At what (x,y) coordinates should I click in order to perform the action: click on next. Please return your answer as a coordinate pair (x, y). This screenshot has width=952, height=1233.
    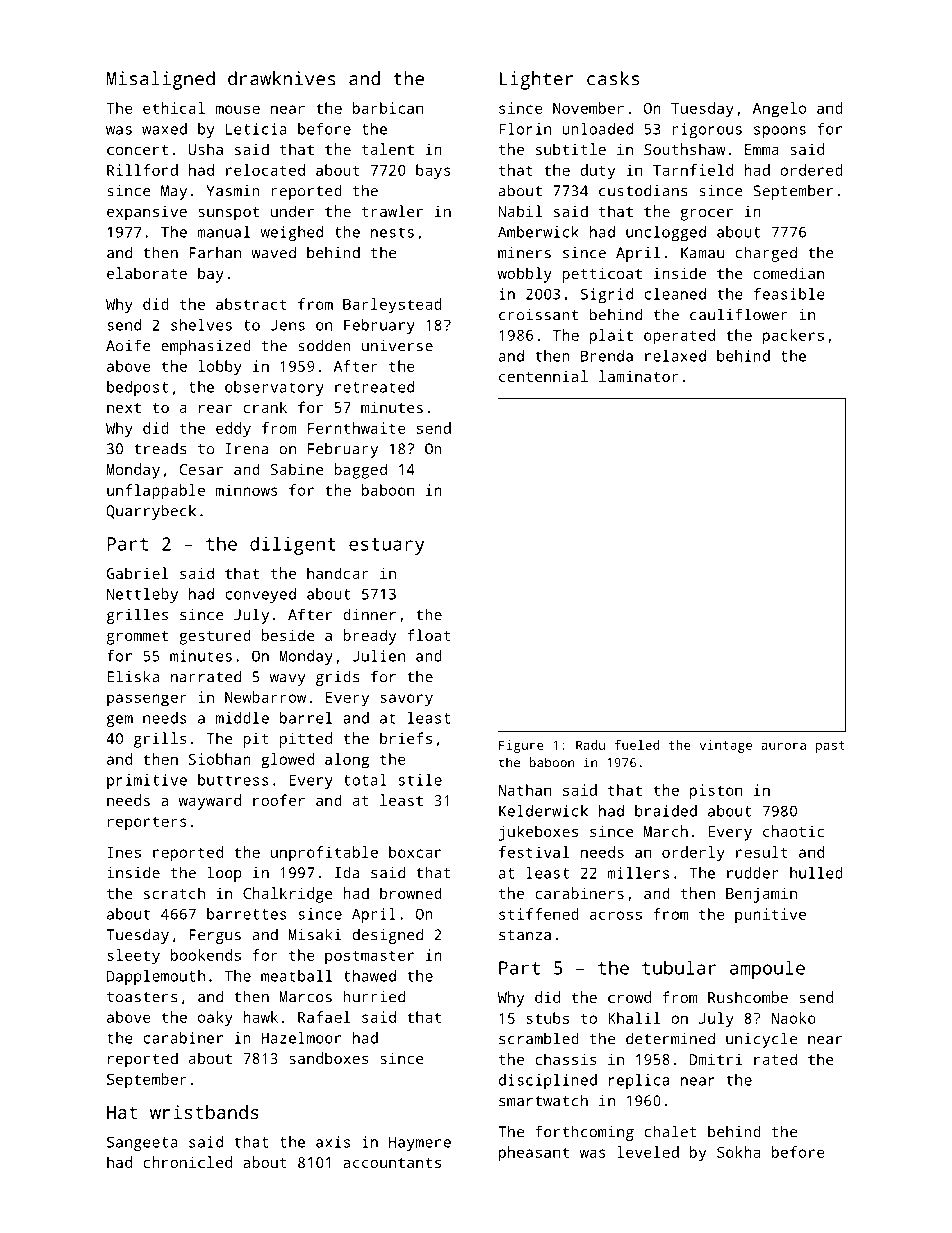
    Looking at the image, I should click on (124, 408).
